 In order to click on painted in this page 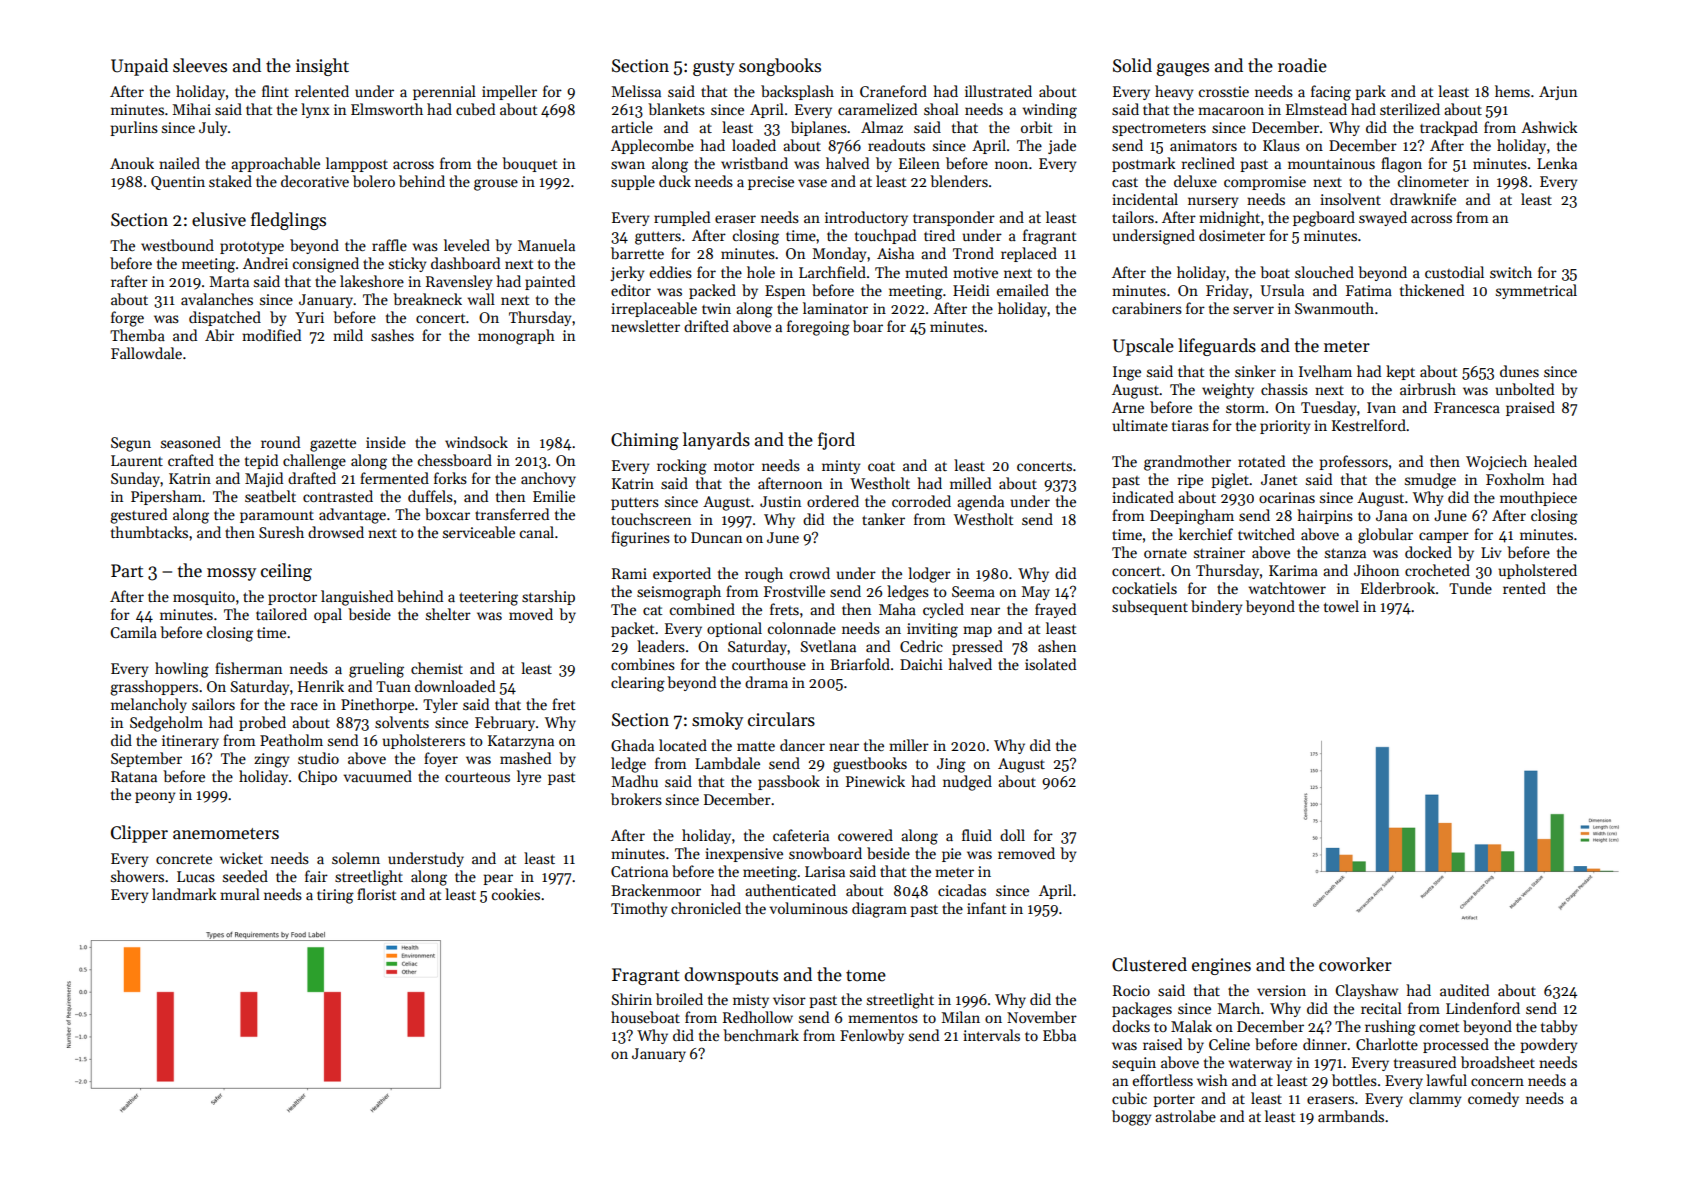, I will do `click(550, 282)`.
